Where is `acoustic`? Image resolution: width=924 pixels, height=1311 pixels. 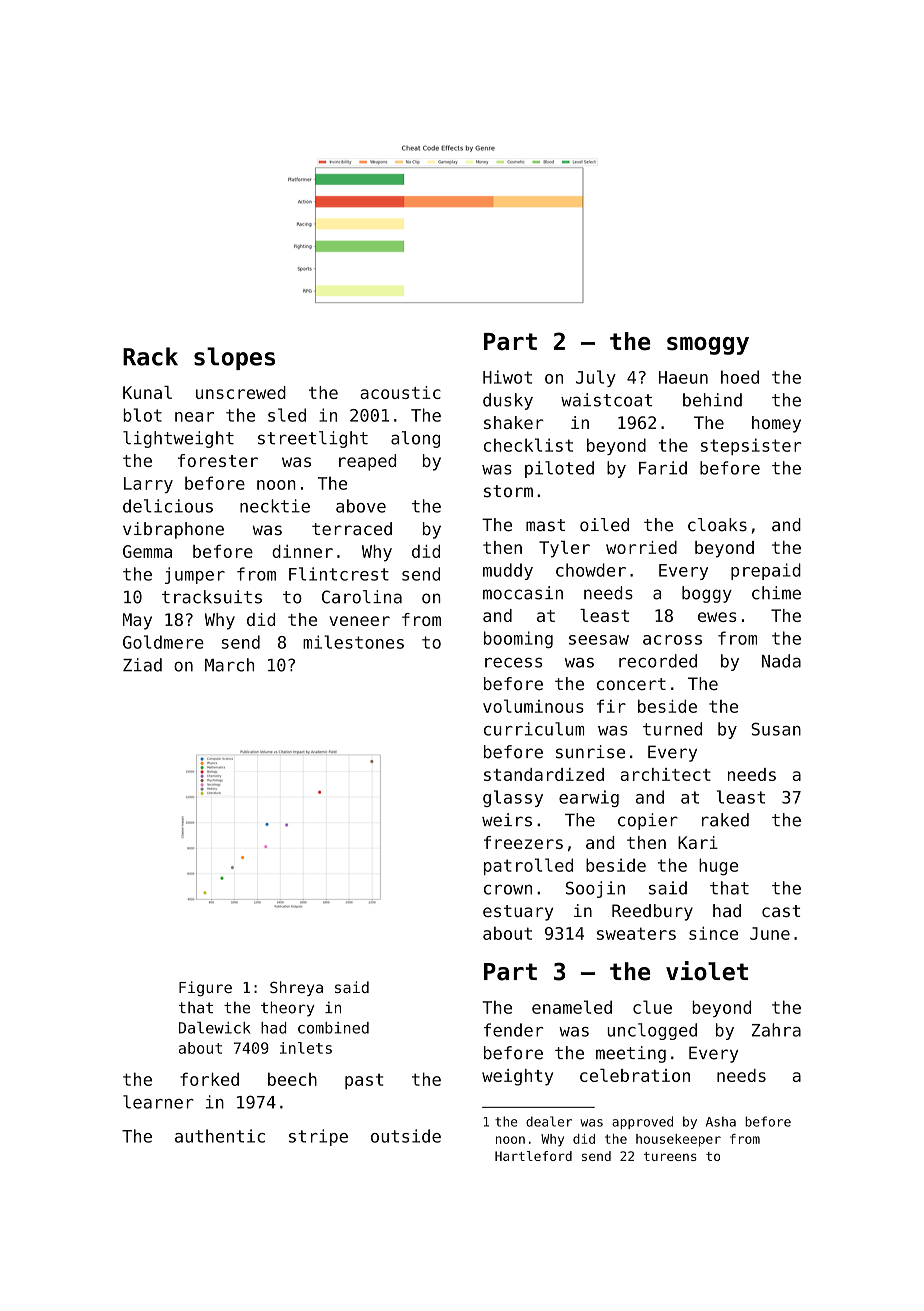 acoustic is located at coordinates (400, 392).
